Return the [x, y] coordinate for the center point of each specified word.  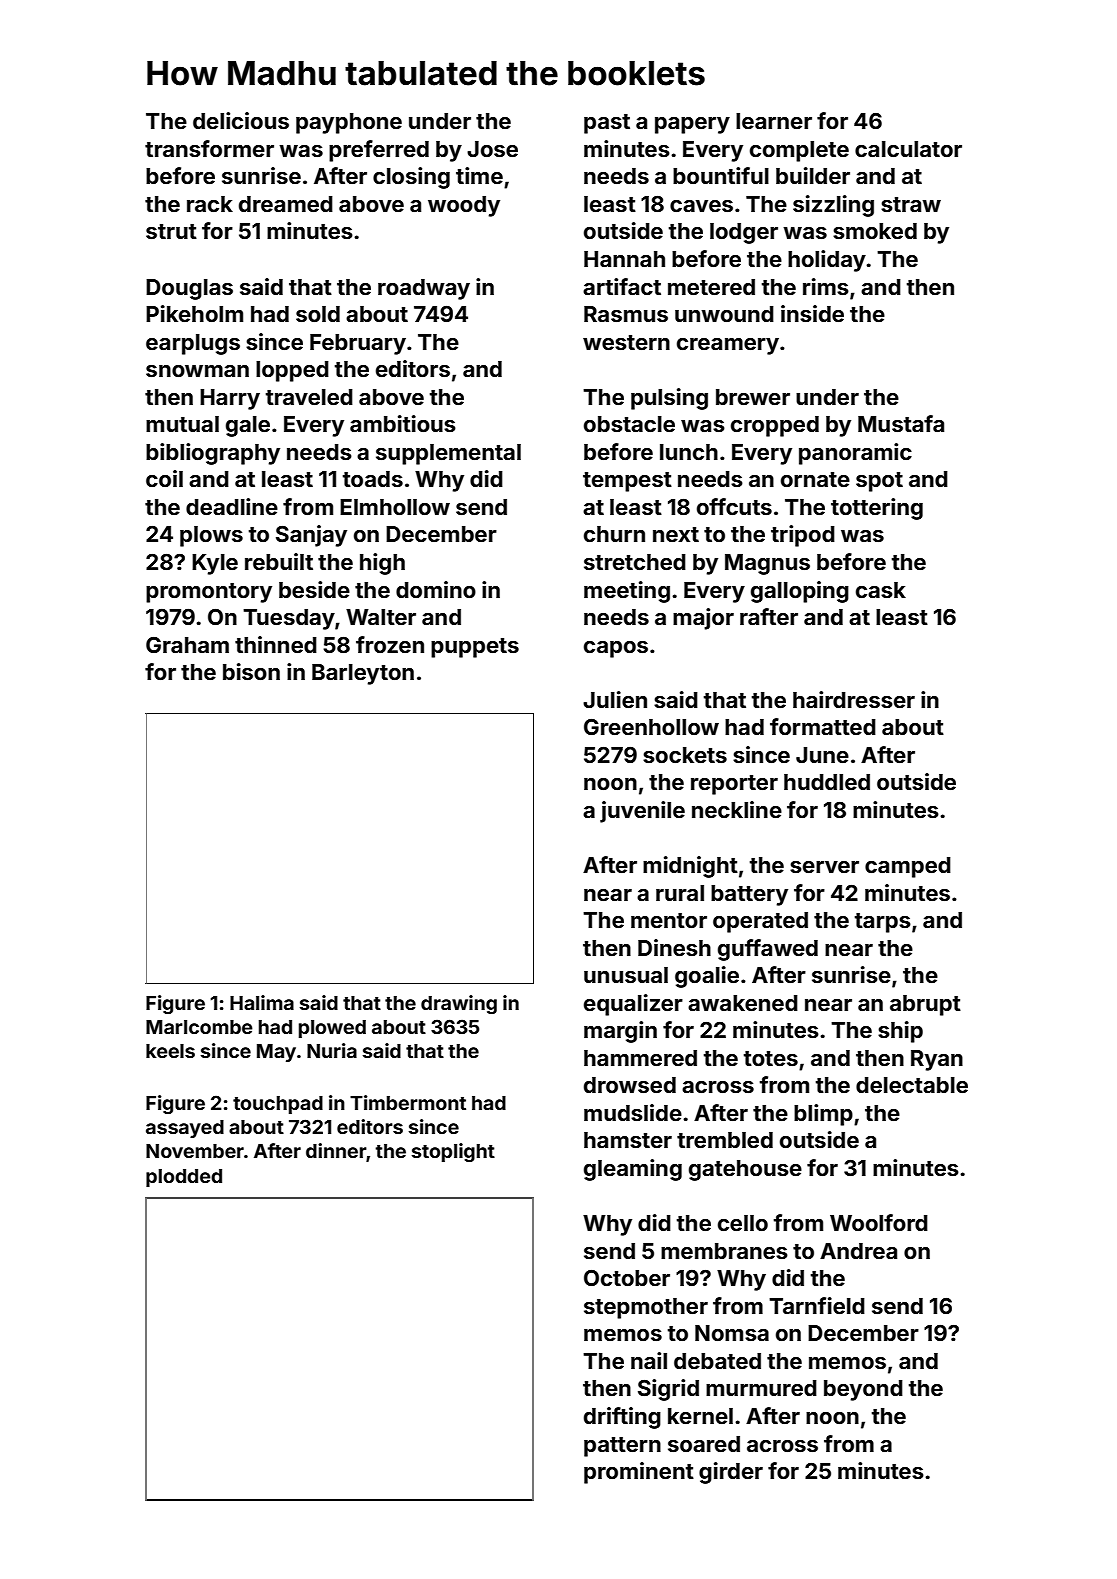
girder [731, 1473]
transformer [209, 148]
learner [774, 121]
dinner [336, 1150]
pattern [622, 1447]
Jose [492, 149]
